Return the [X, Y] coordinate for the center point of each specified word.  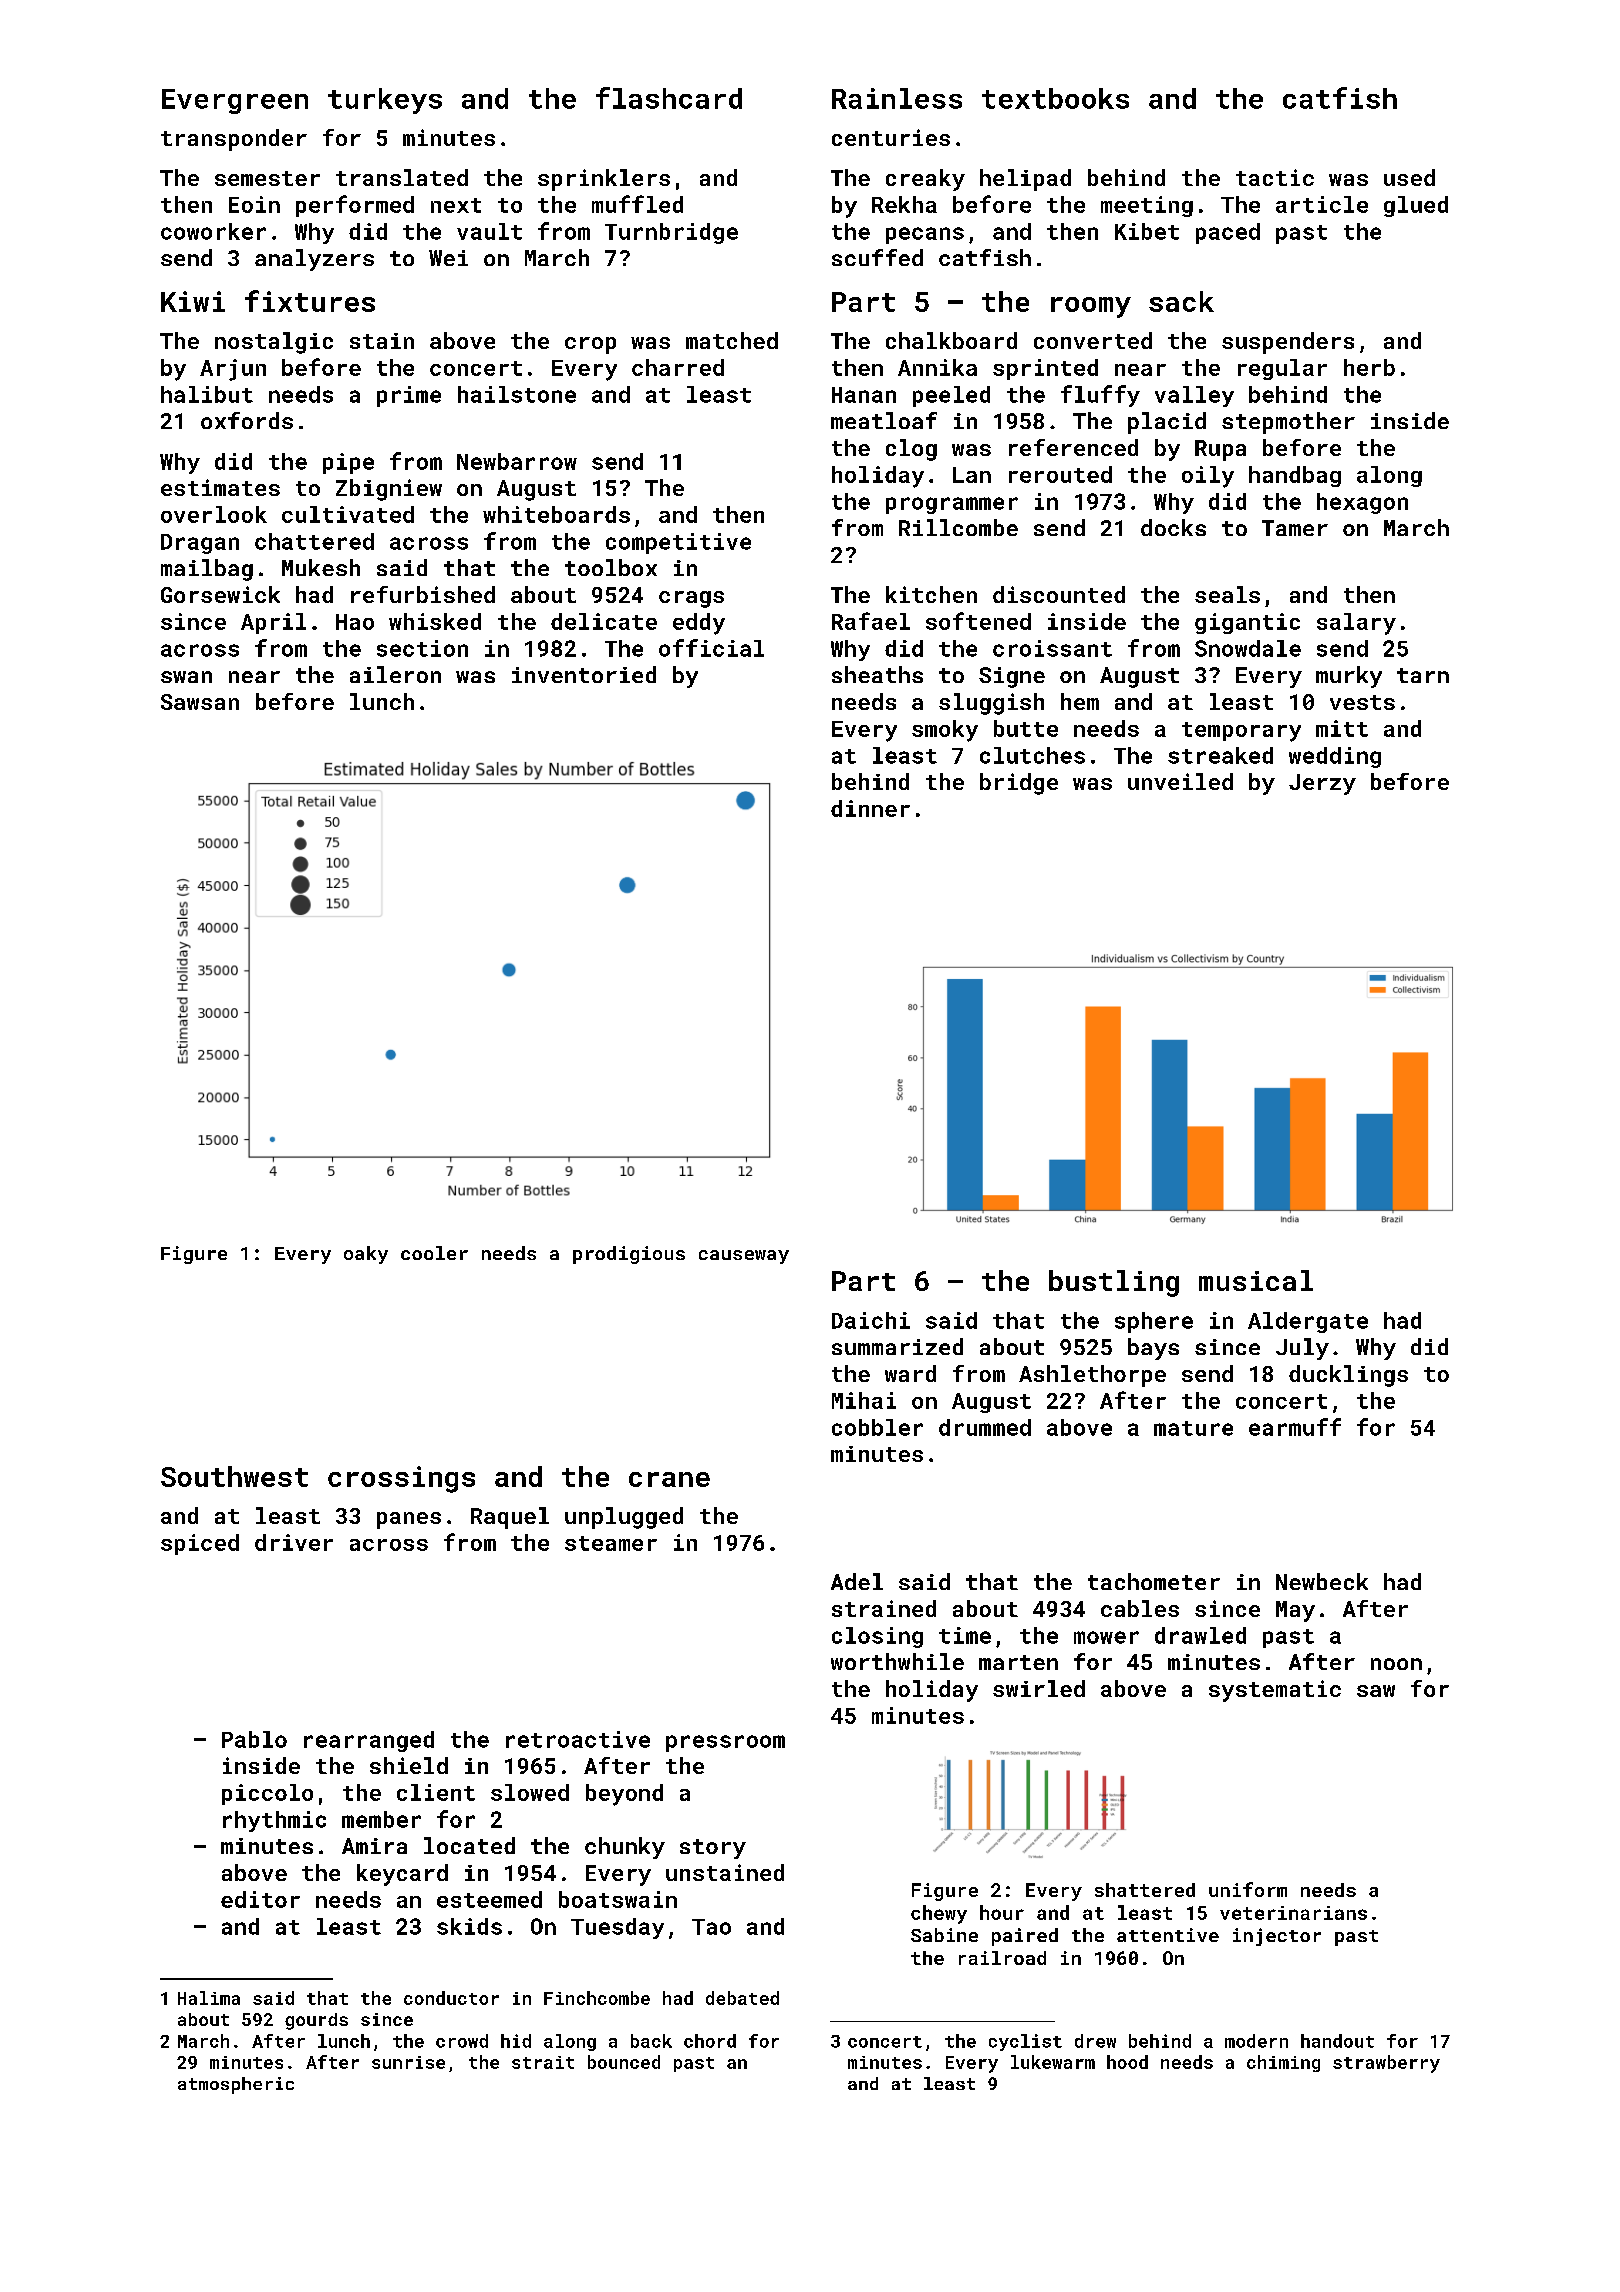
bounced [624, 2062]
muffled [637, 204]
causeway [744, 1257]
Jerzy [1322, 784]
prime [409, 396]
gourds [316, 2021]
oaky [366, 1255]
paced [1228, 233]
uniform [1248, 1889]
